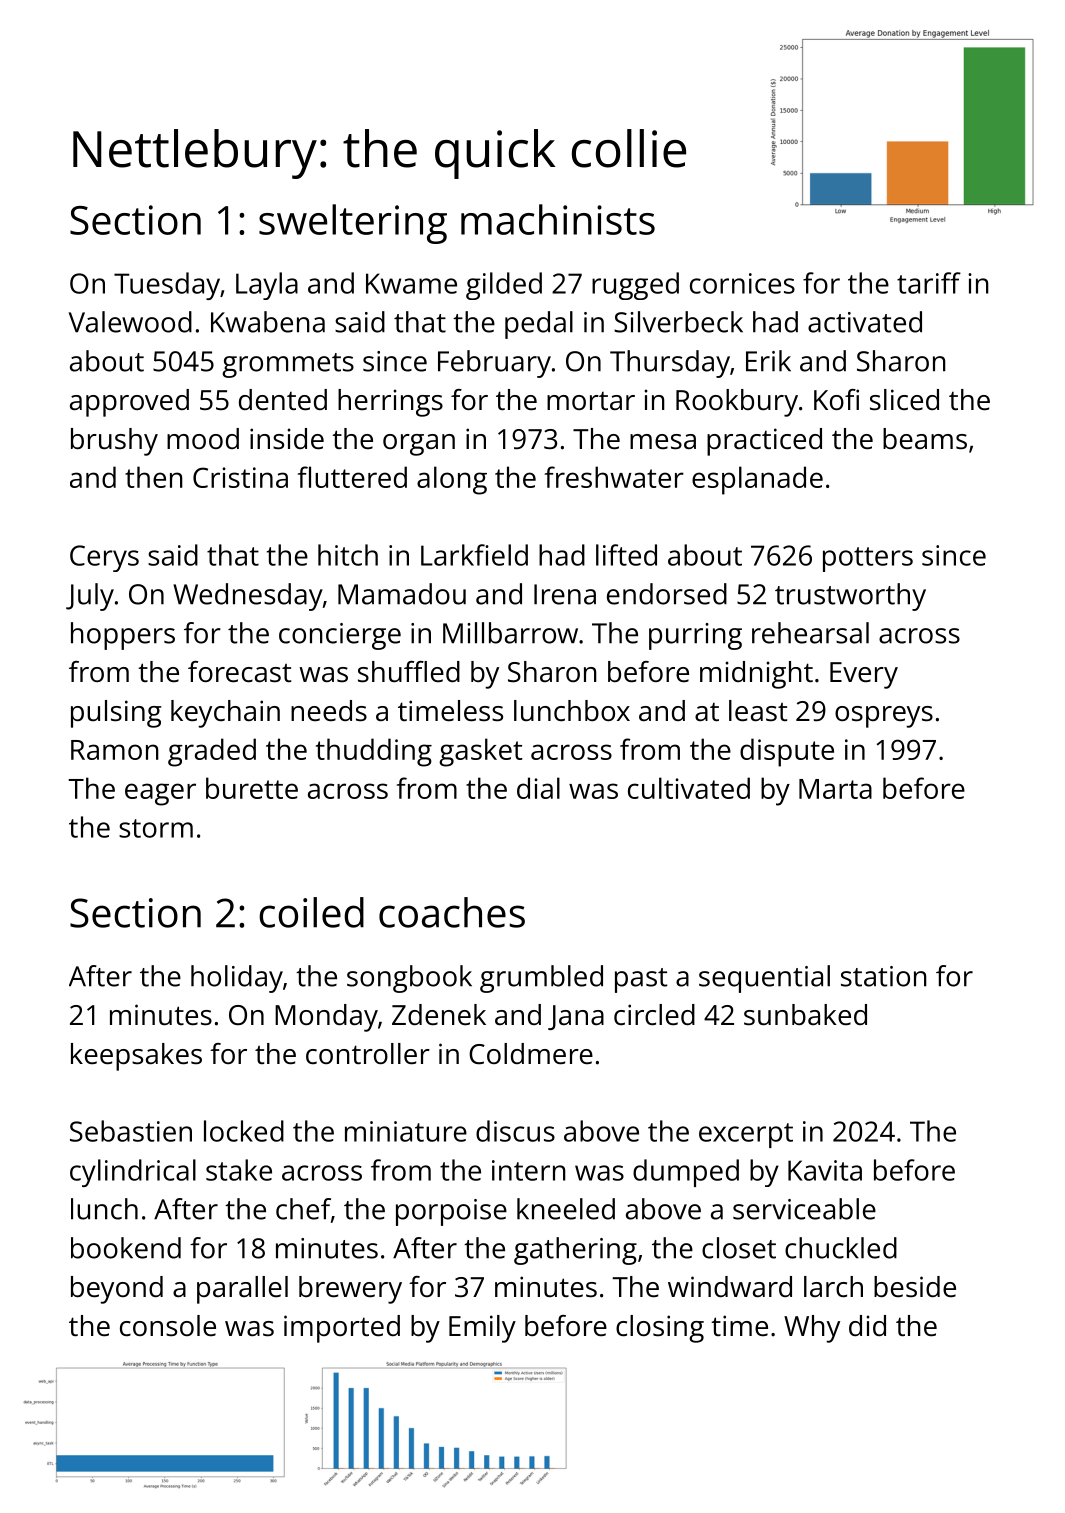  Describe the element at coordinates (558, 219) in the document. I see `machinists` at that location.
